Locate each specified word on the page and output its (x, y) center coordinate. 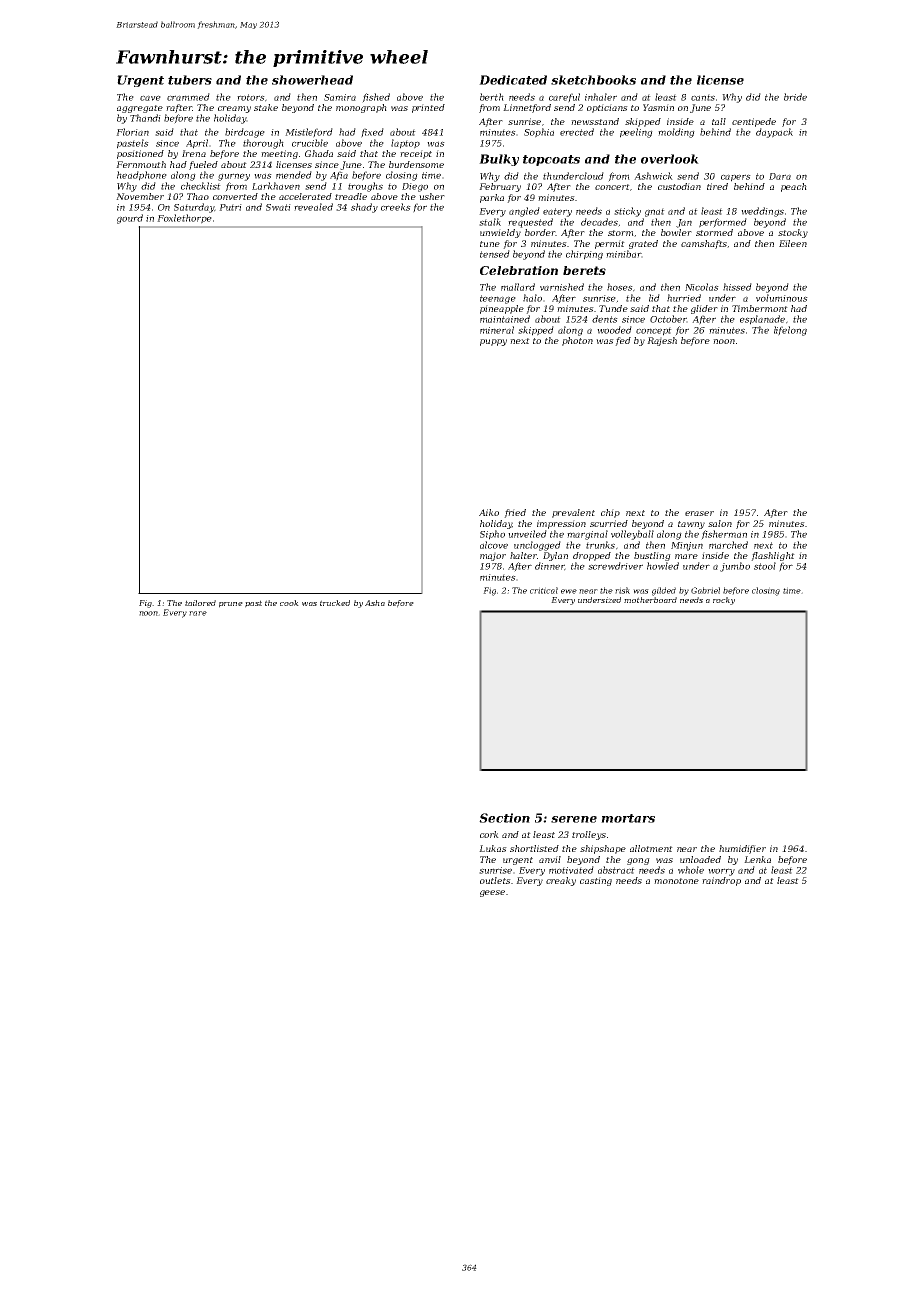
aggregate (140, 109)
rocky (724, 601)
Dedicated (513, 80)
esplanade (762, 320)
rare (198, 613)
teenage (498, 299)
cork (489, 834)
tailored (200, 603)
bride (795, 97)
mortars (628, 818)
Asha (375, 603)
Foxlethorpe (184, 219)
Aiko (489, 512)
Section (504, 818)
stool (765, 566)
